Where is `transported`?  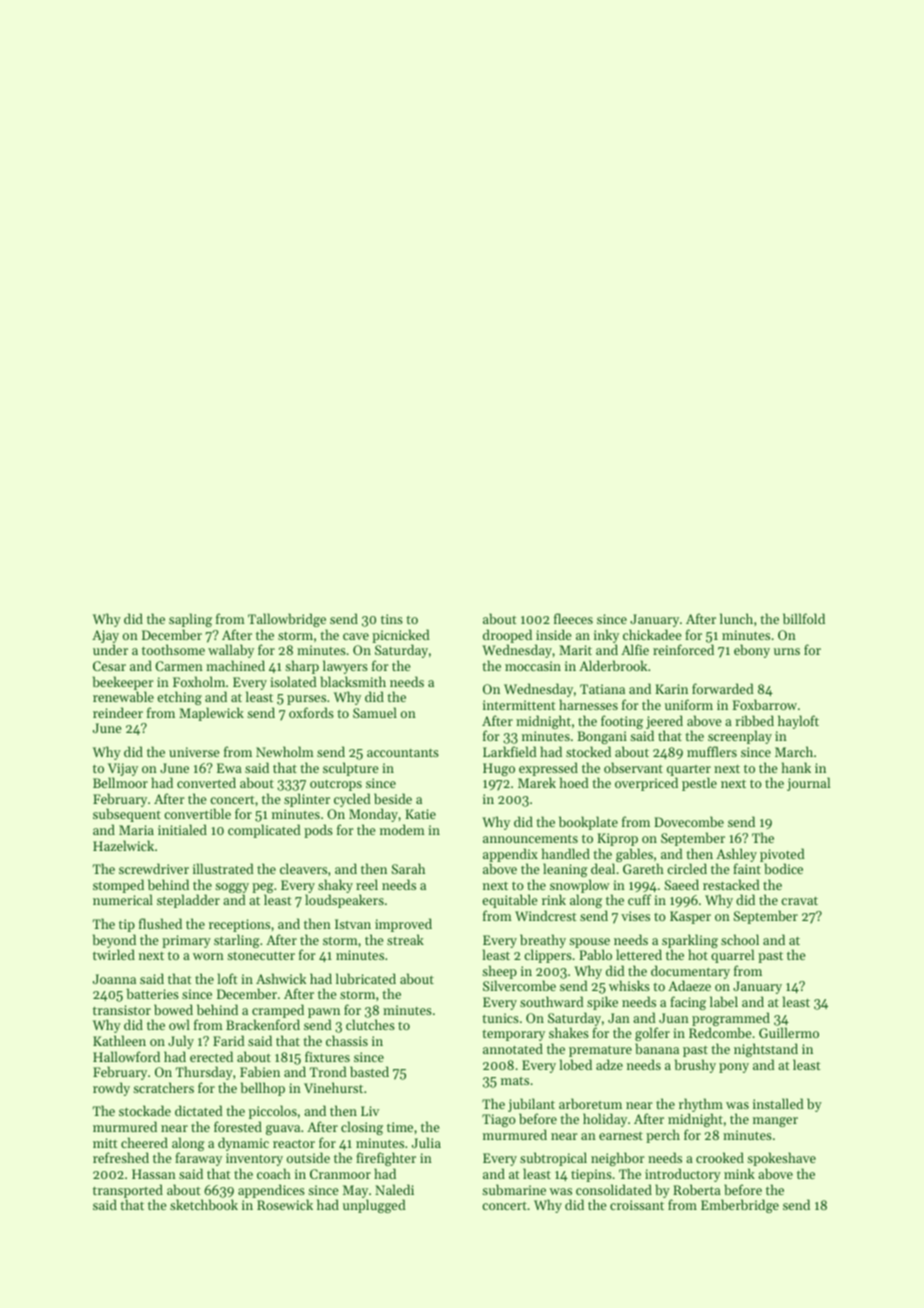
transported is located at coordinates (128, 1191).
